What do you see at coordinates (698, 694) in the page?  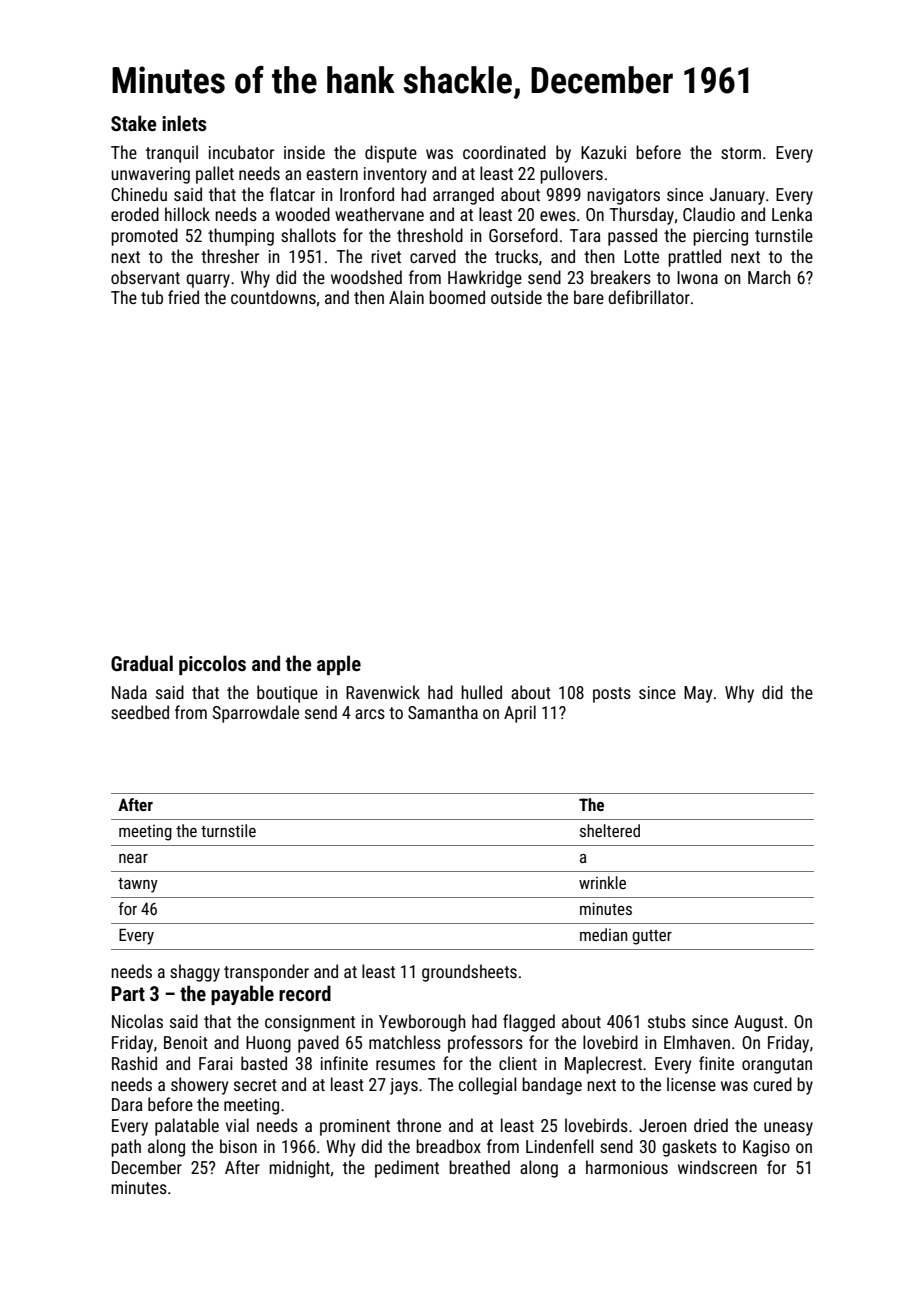 I see `May` at bounding box center [698, 694].
